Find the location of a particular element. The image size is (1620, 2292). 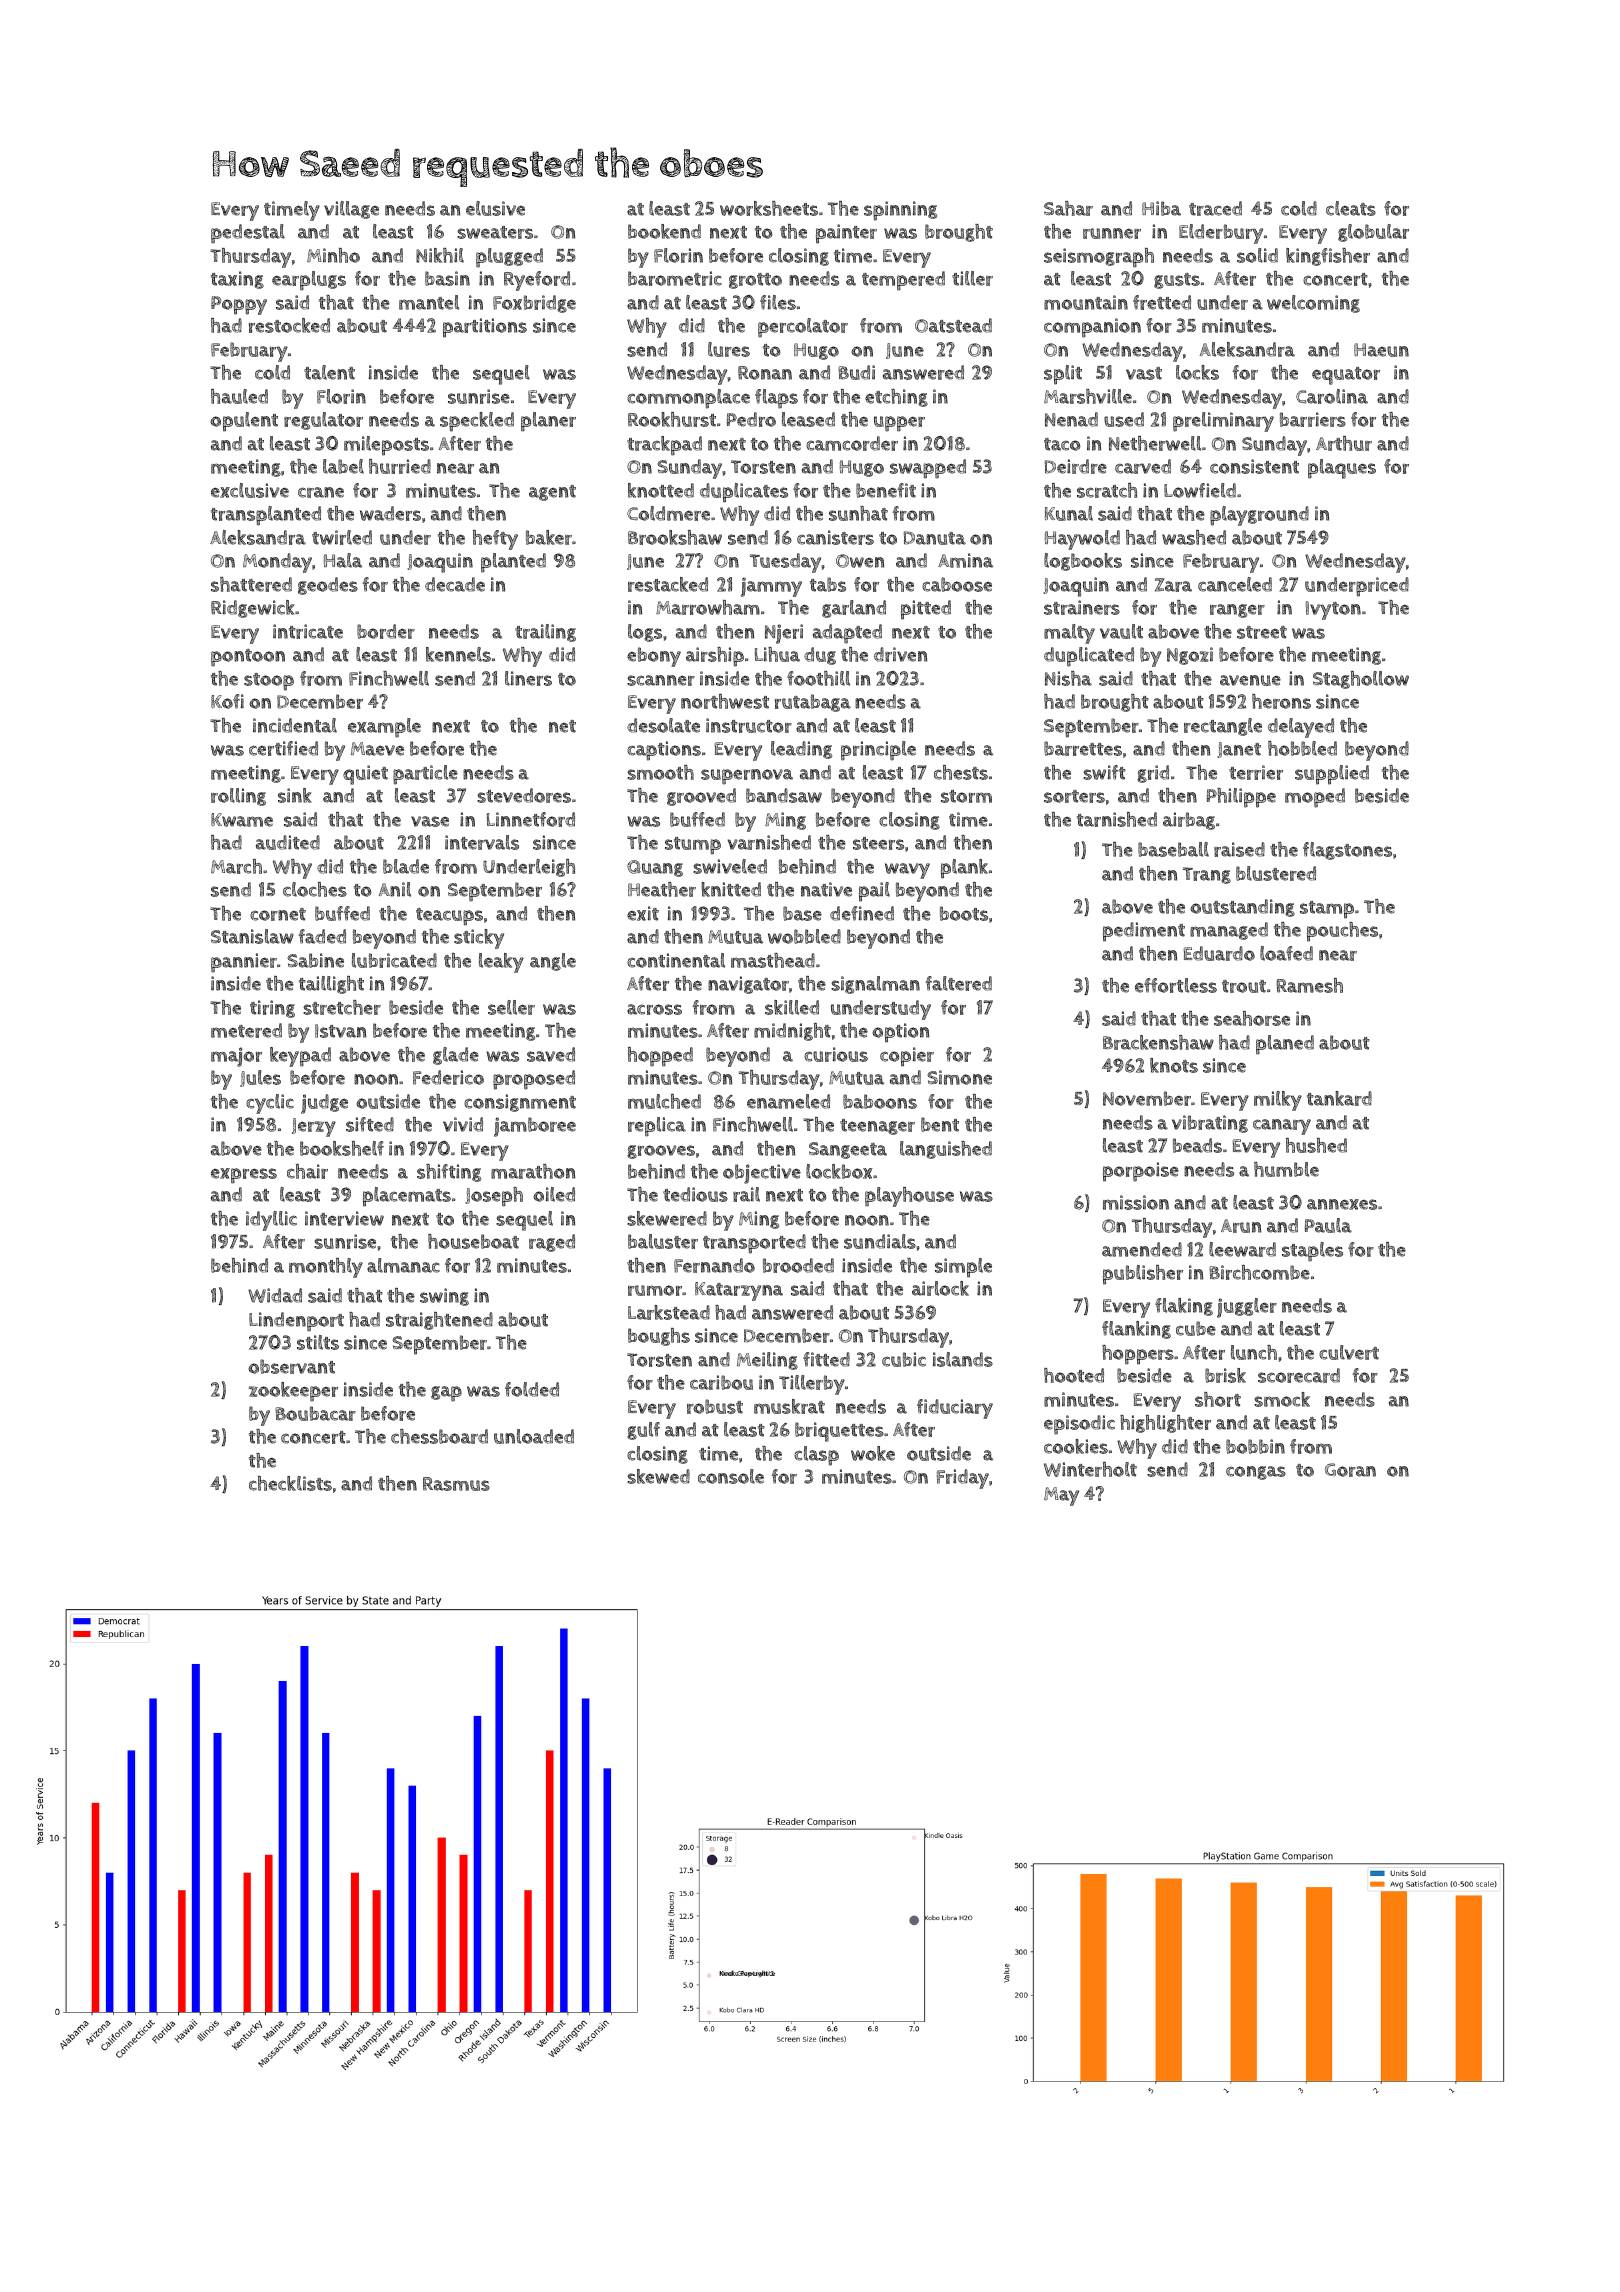

Rasmus is located at coordinates (456, 1484).
